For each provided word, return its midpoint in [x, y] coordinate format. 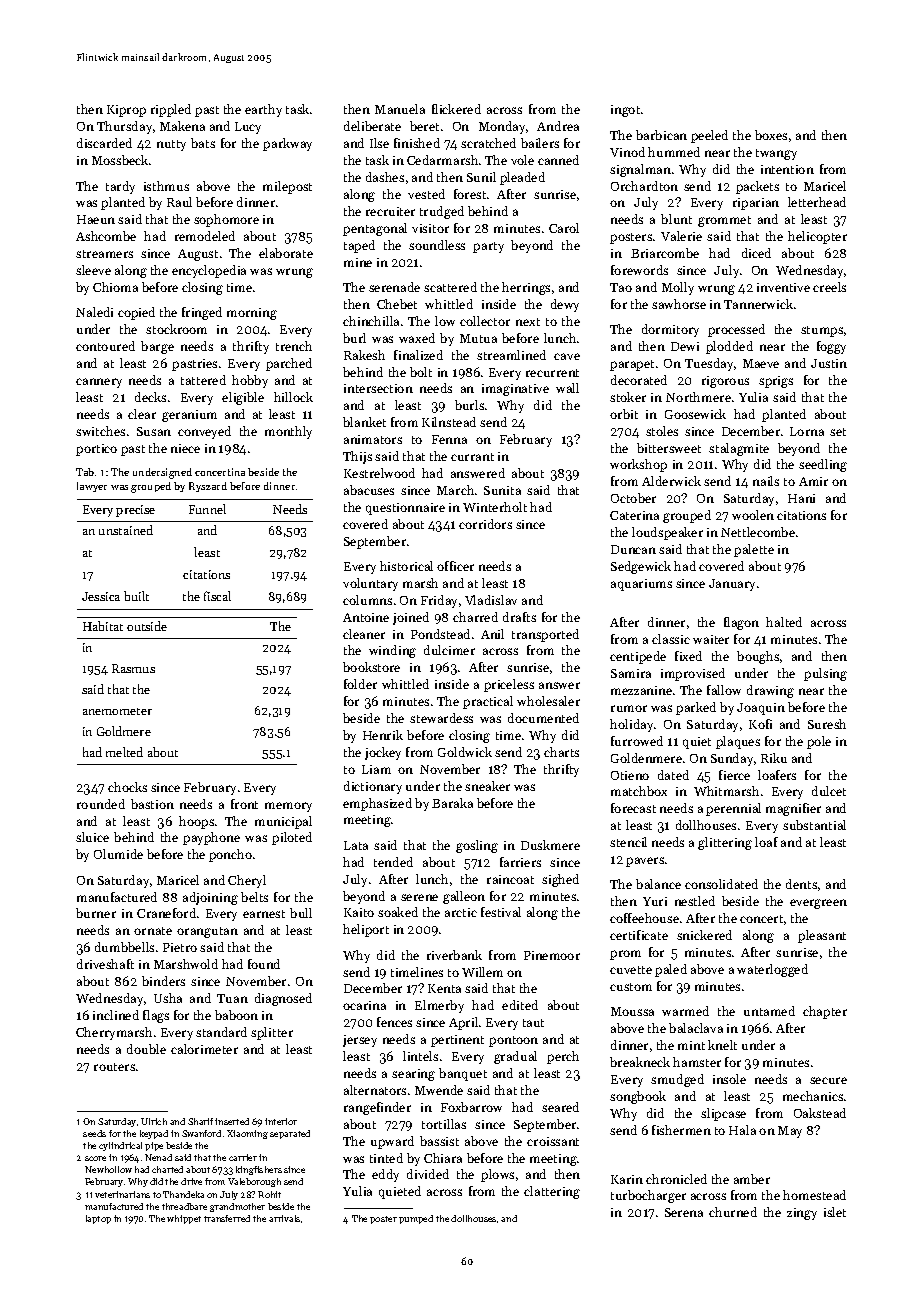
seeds [94, 1133]
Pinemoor [552, 955]
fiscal [217, 596]
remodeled [205, 236]
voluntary [370, 584]
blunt [676, 219]
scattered [450, 287]
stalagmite [739, 449]
